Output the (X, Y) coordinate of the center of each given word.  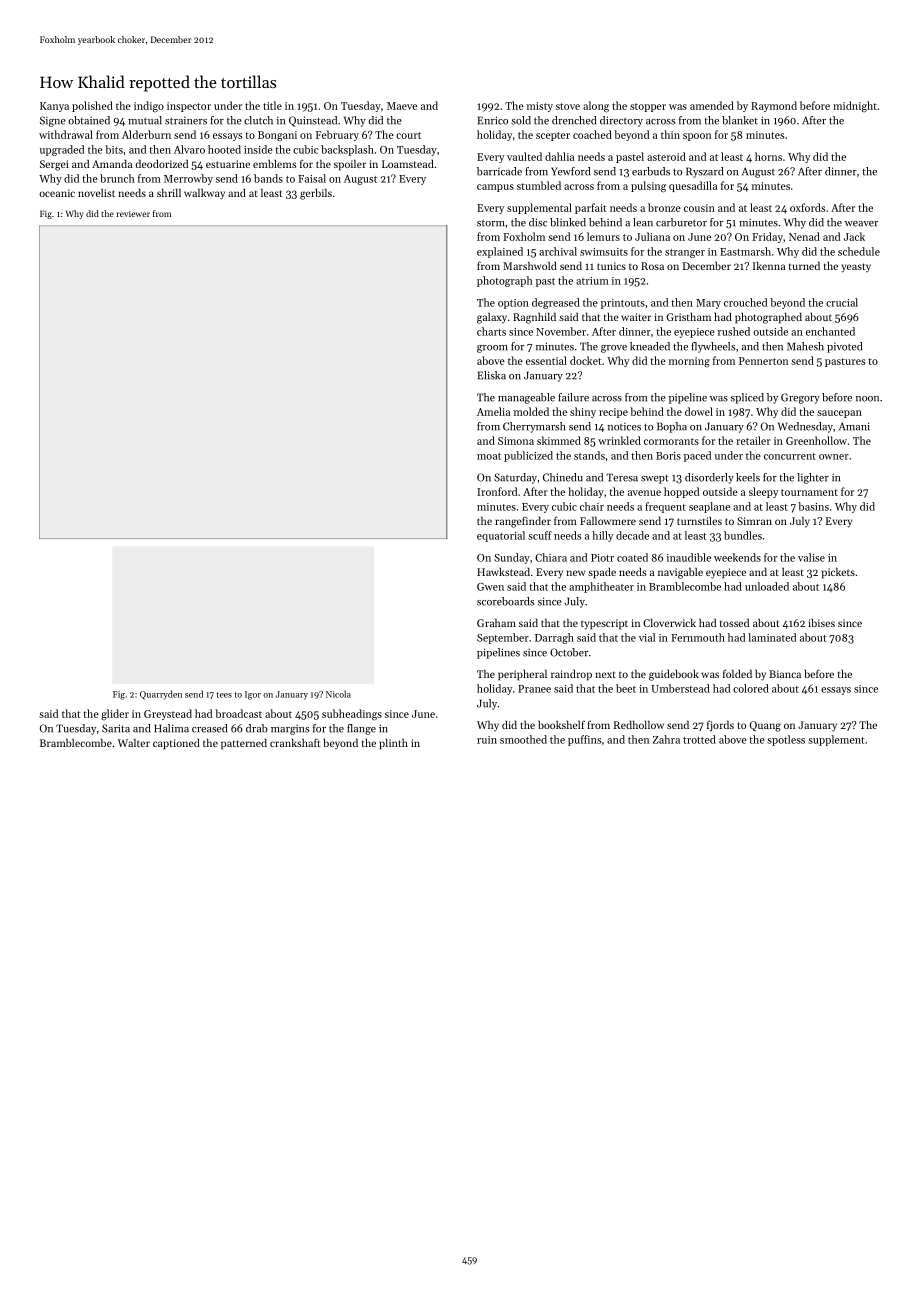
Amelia (493, 411)
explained (500, 252)
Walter (134, 743)
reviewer (133, 214)
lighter (813, 478)
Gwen (490, 587)
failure (573, 397)
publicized (528, 456)
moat (489, 456)
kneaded (650, 346)
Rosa (652, 266)
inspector (189, 107)
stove (568, 106)
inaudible (689, 557)
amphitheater (601, 587)
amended (712, 105)
